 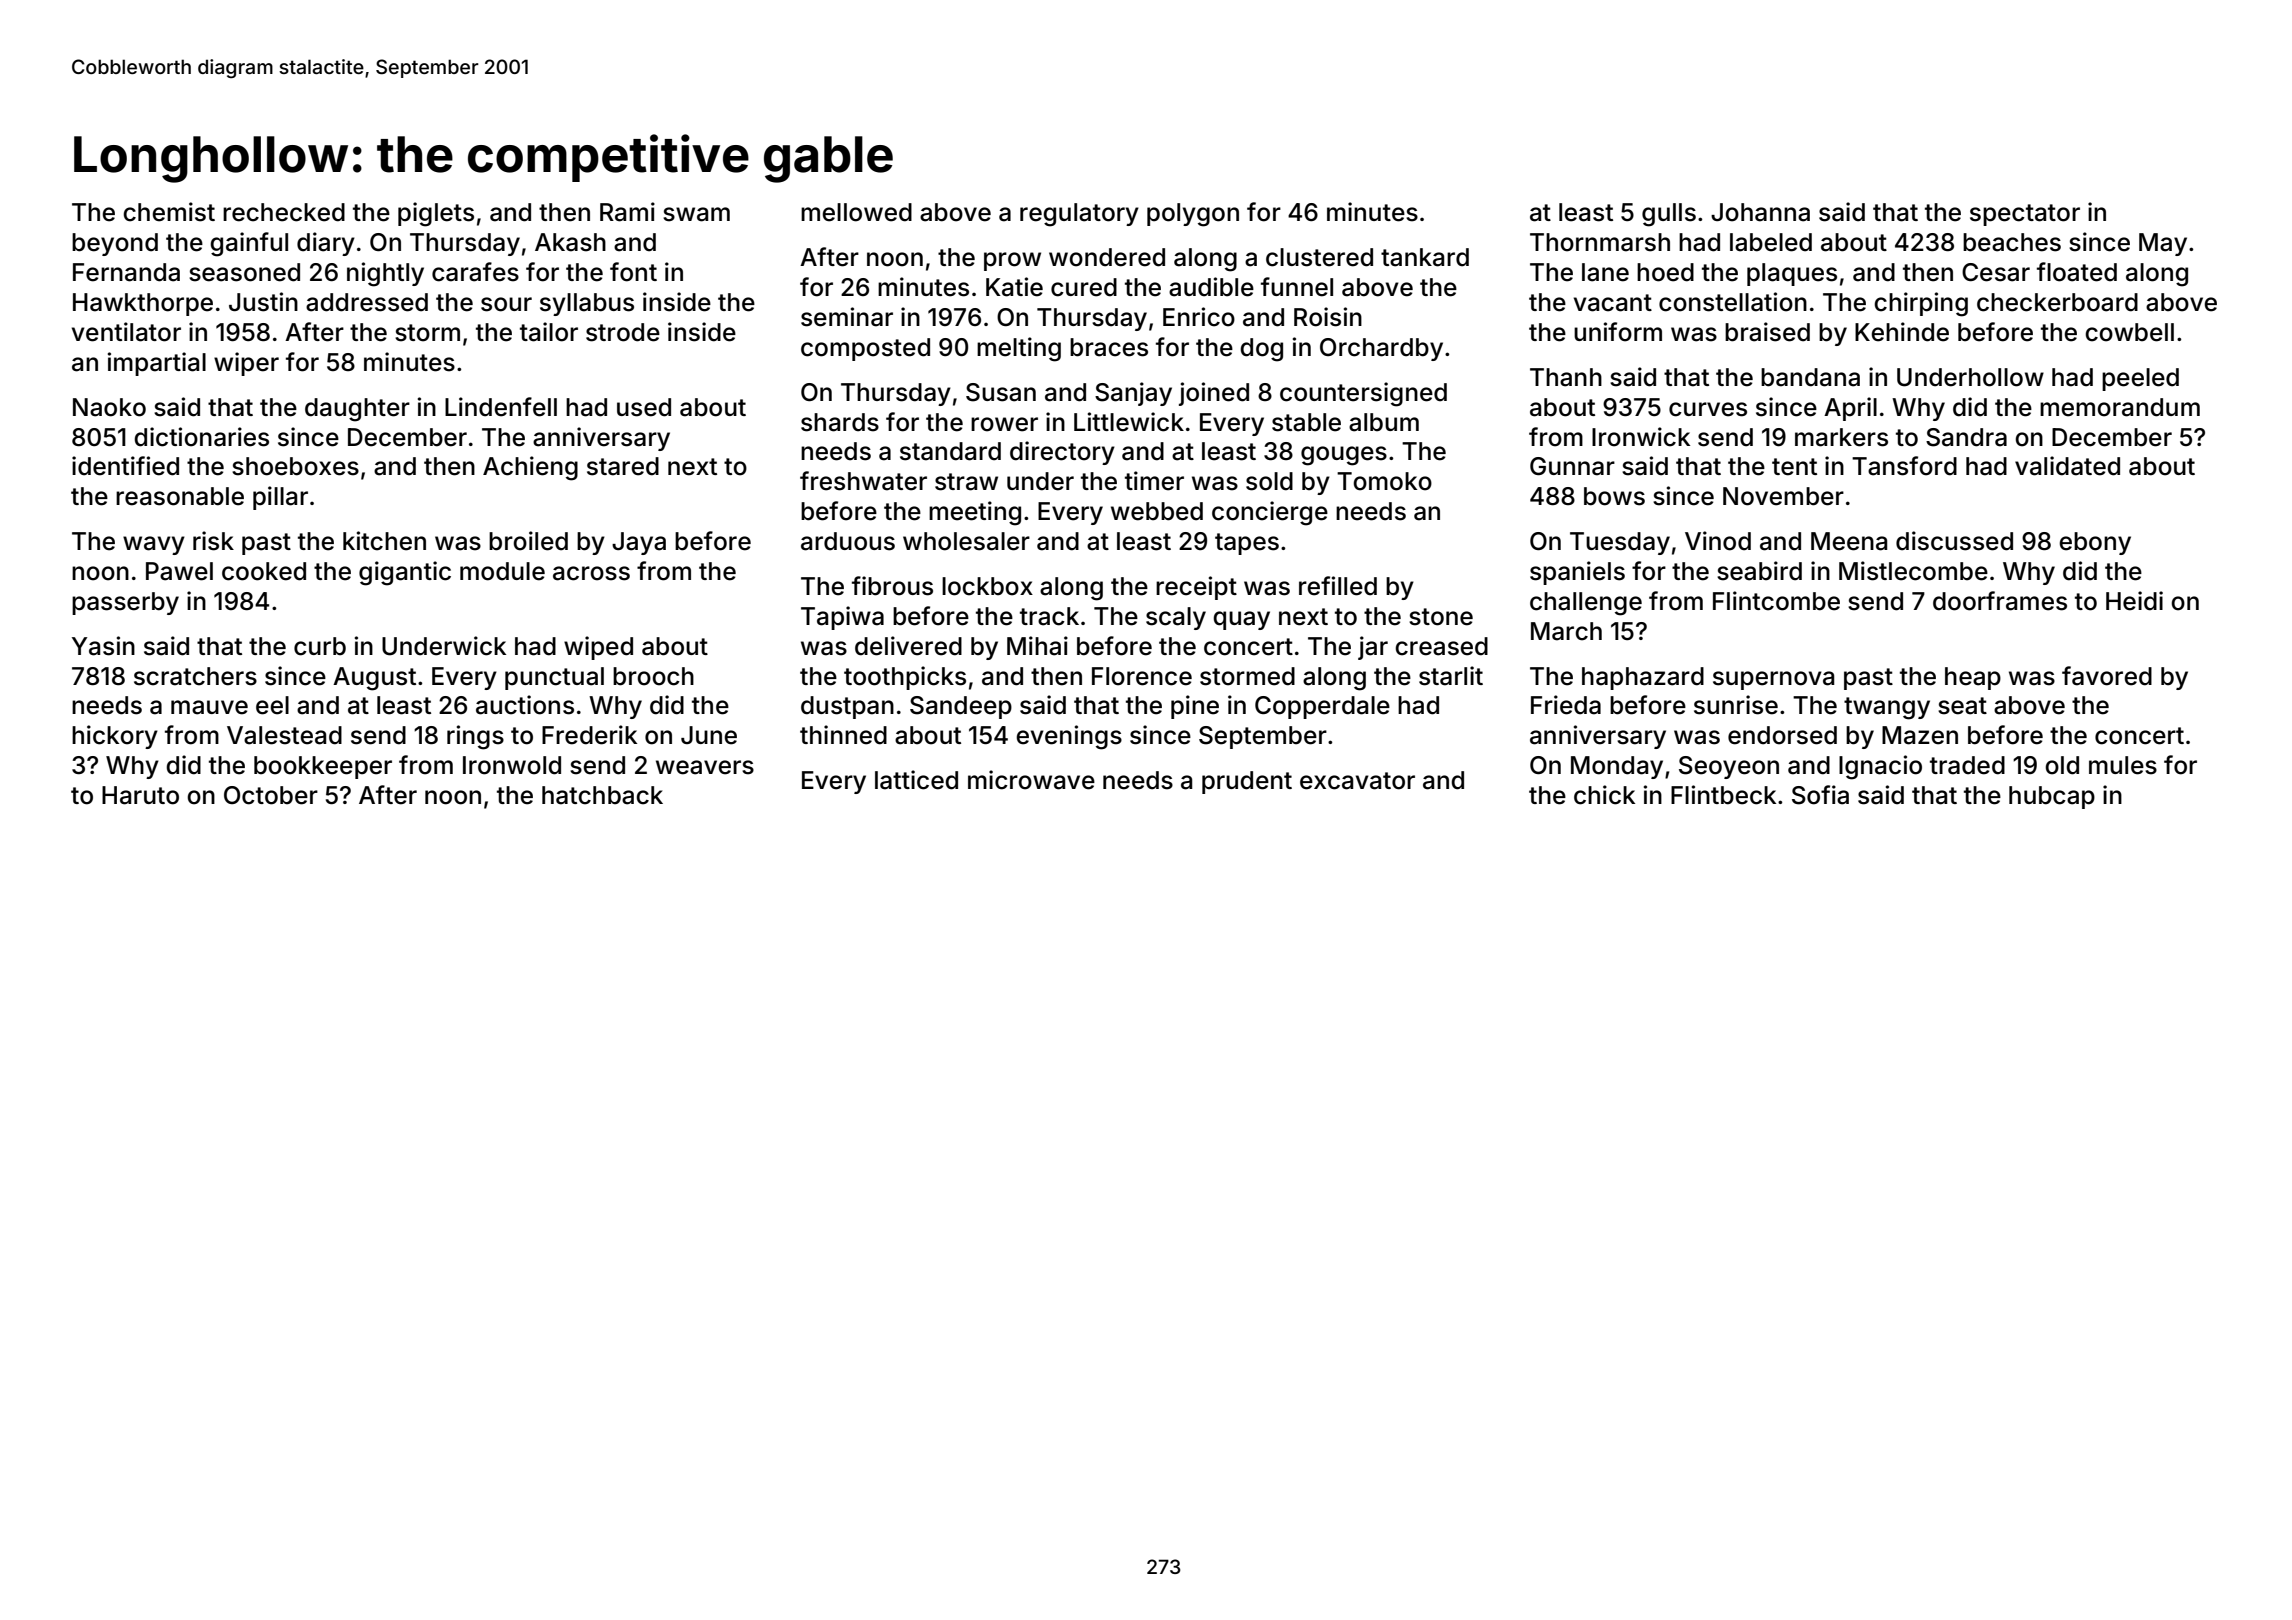 What do you see at coordinates (169, 212) in the image?
I see `chemist` at bounding box center [169, 212].
